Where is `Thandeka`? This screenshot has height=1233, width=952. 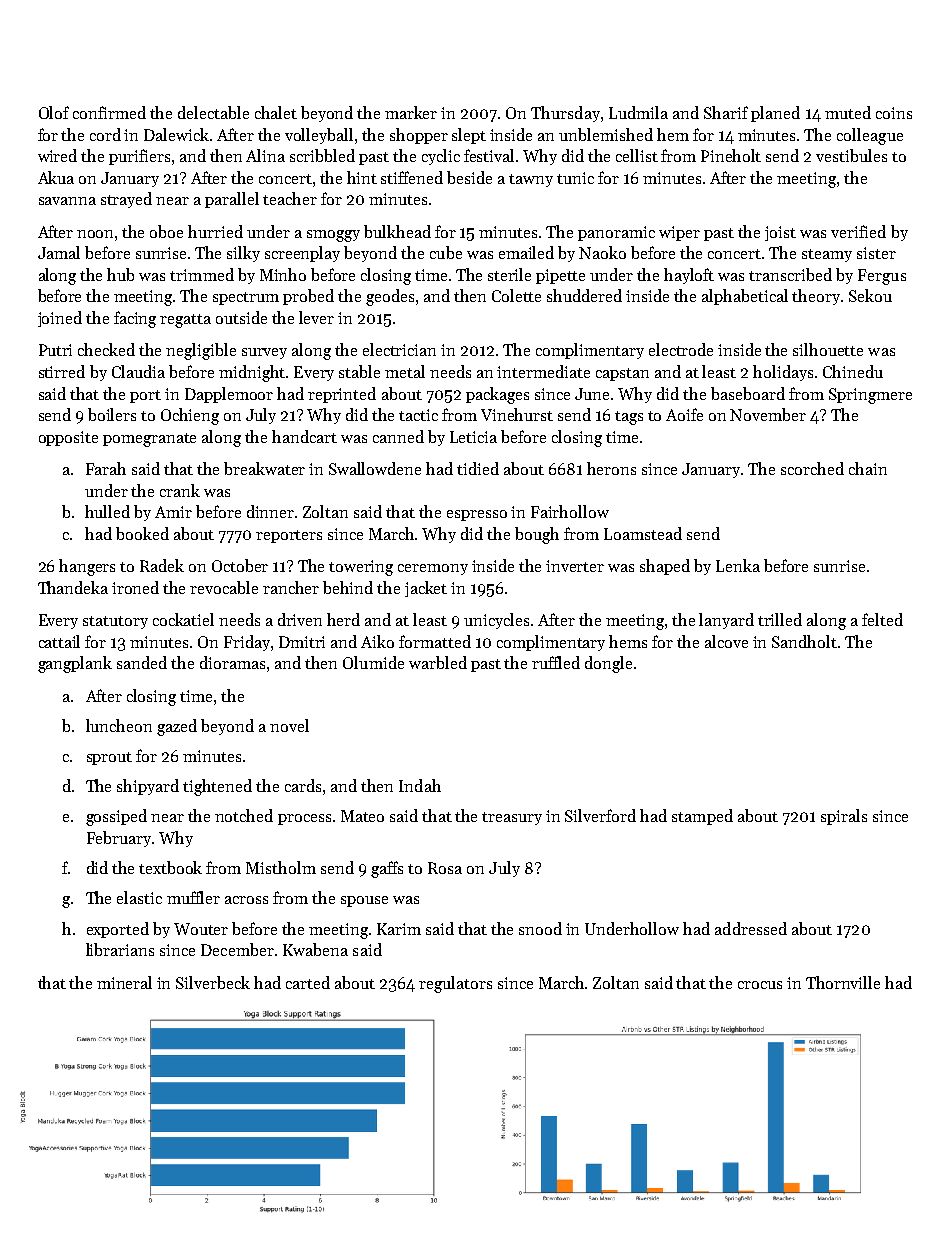 Thandeka is located at coordinates (73, 587).
